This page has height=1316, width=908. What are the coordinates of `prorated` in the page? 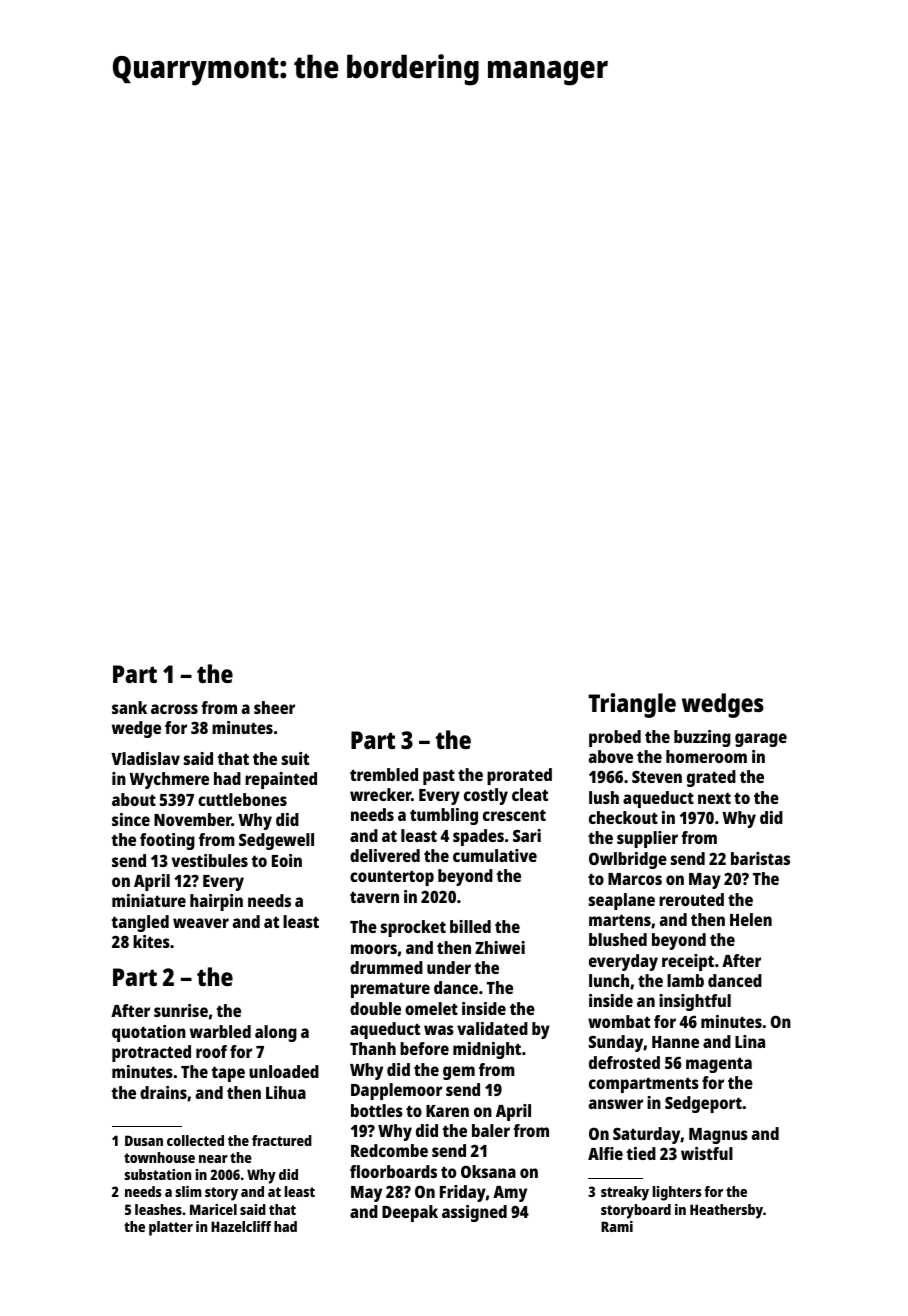 It's located at (519, 776).
